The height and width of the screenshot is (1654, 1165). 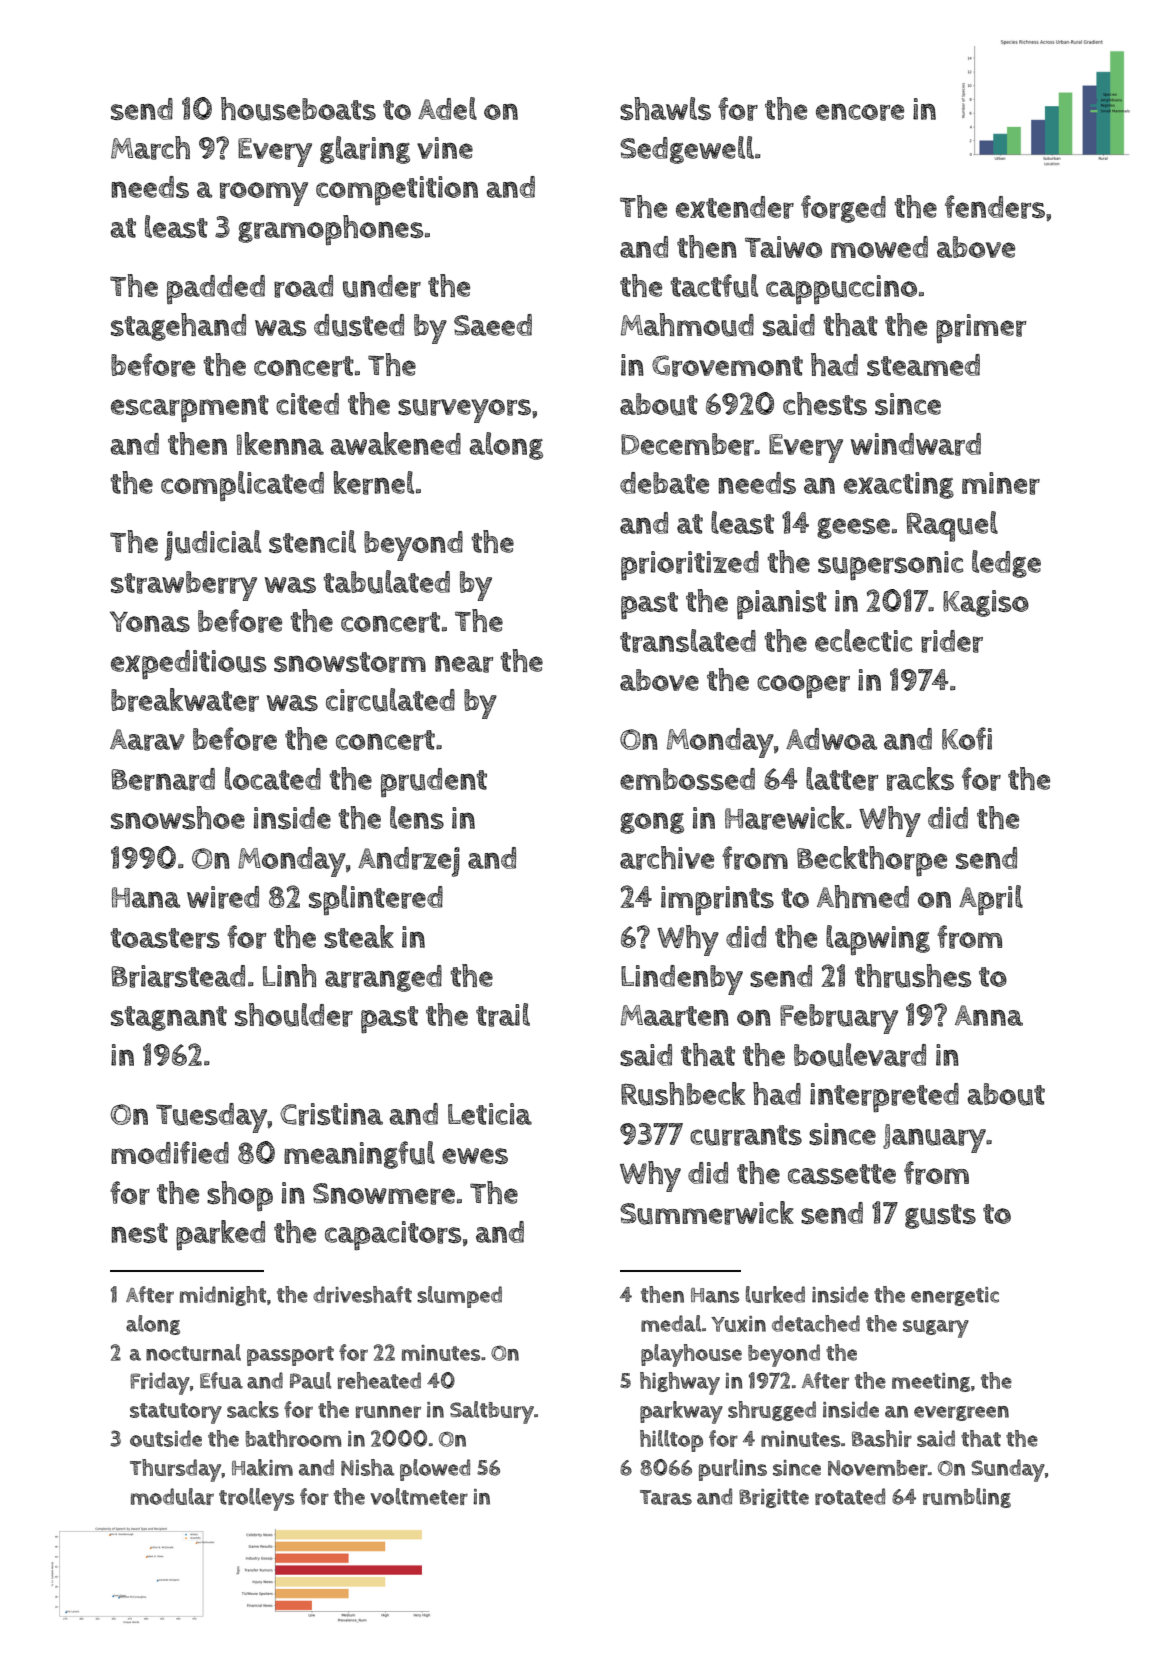 I want to click on Saeed, so click(x=493, y=325).
